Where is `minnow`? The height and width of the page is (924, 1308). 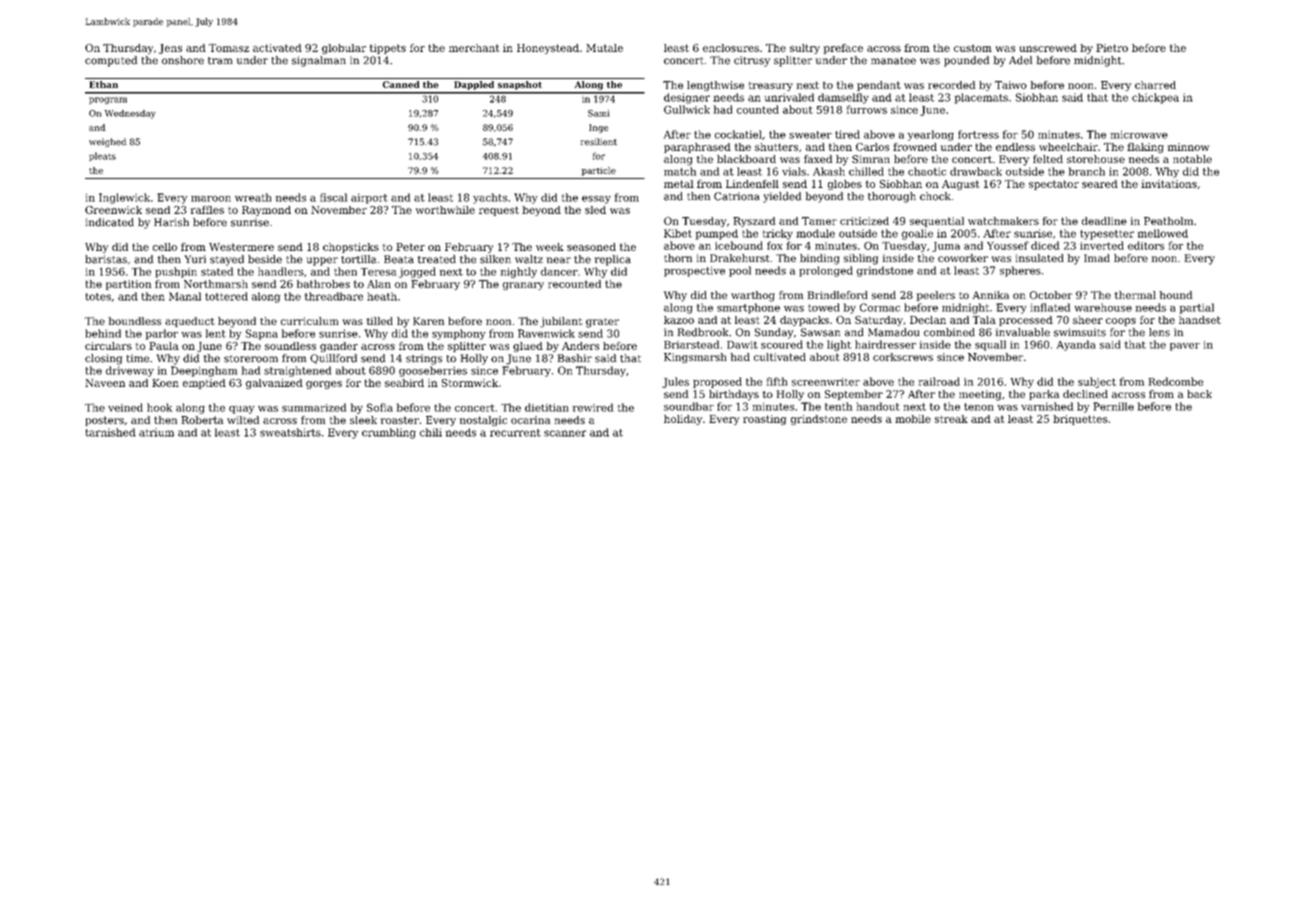
minnow is located at coordinates (1188, 147).
